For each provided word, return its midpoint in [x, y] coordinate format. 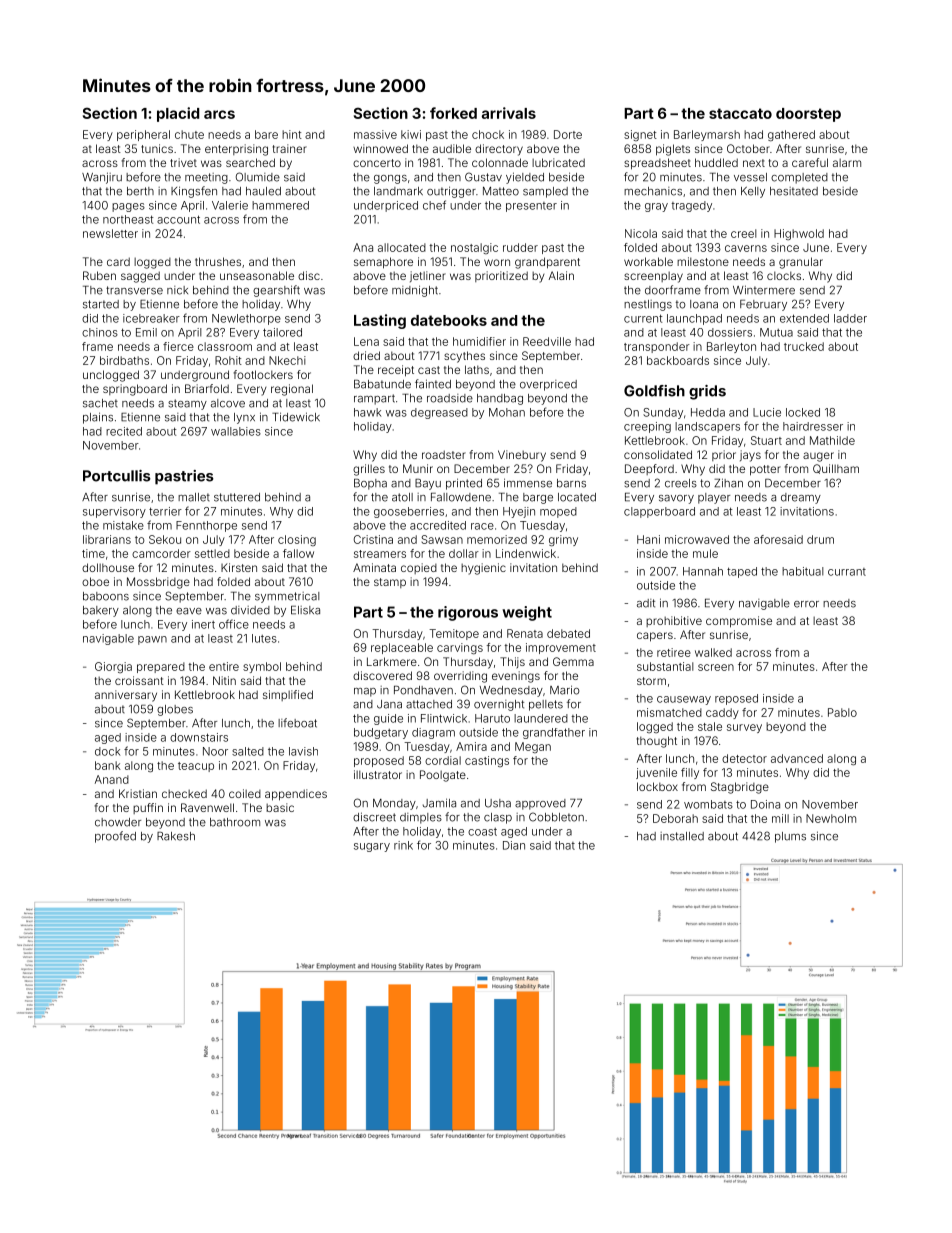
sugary [372, 847]
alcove [228, 403]
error [806, 604]
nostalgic [474, 248]
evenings [516, 677]
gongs [390, 179]
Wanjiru [102, 178]
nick [177, 290]
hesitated [794, 191]
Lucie [767, 412]
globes [175, 710]
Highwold [799, 234]
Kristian [138, 793]
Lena [366, 341]
